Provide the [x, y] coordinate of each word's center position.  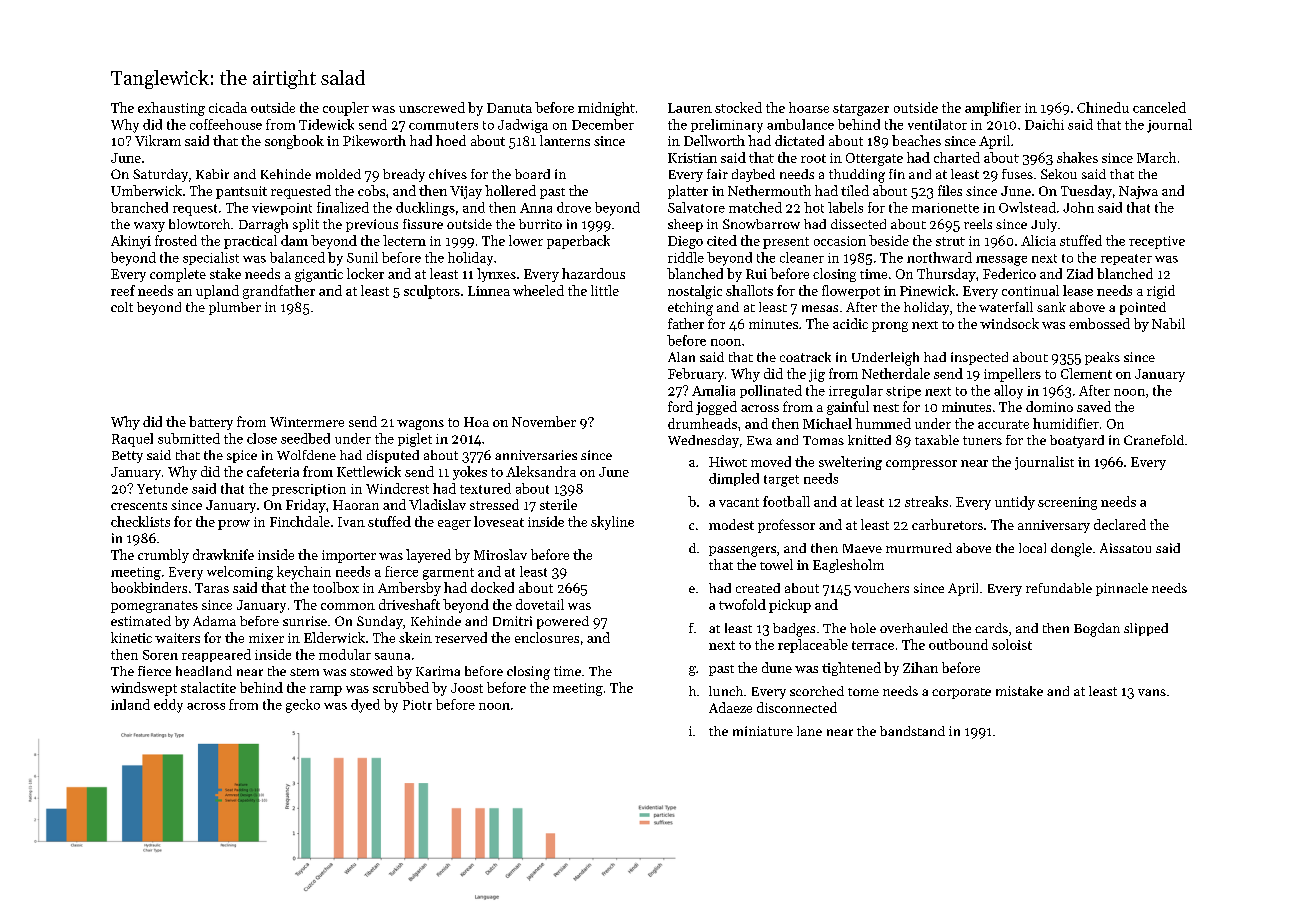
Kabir [212, 174]
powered [563, 622]
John [1078, 207]
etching [690, 309]
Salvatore [696, 207]
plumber [235, 308]
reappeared [216, 655]
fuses [1017, 174]
